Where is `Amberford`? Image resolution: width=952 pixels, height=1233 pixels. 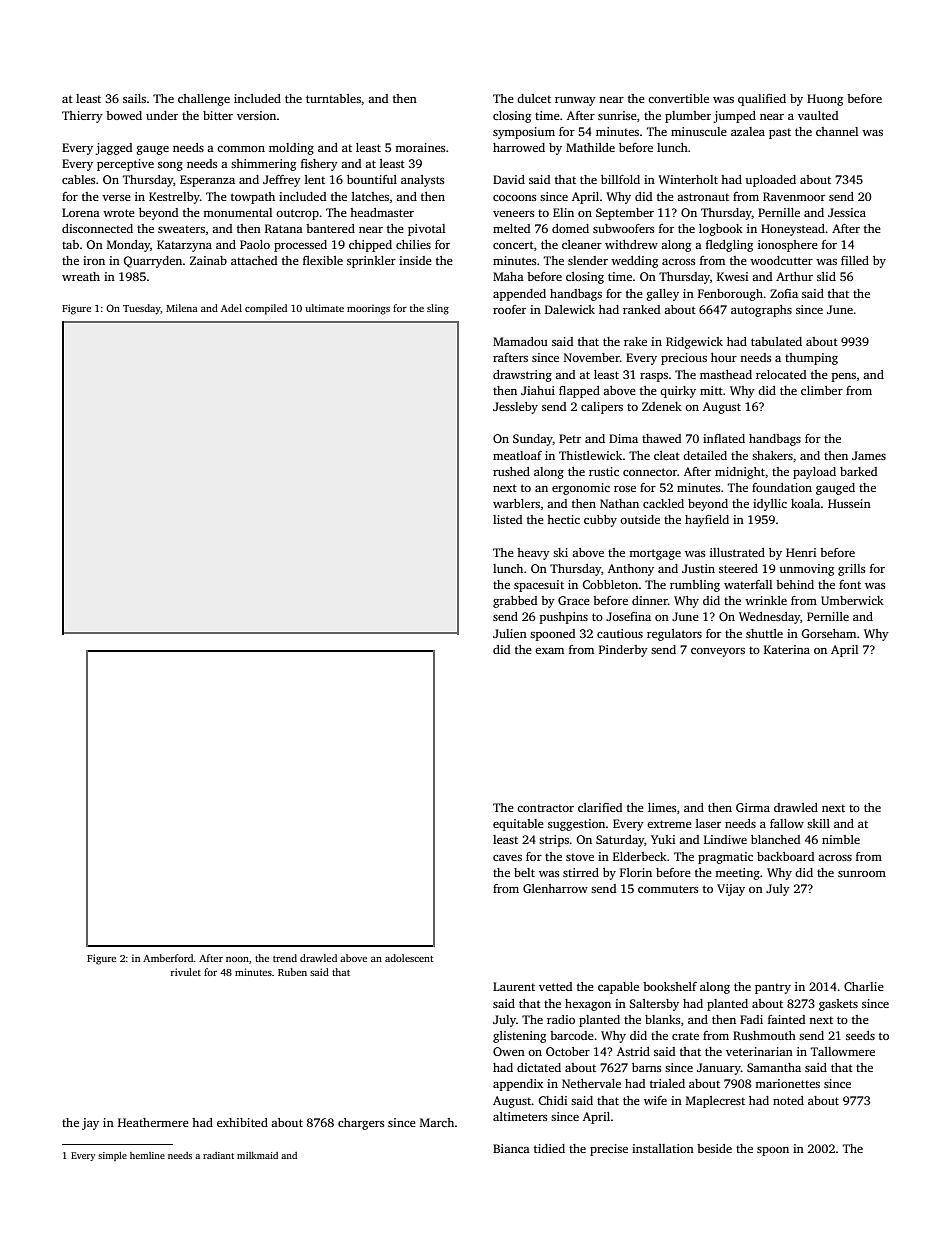 Amberford is located at coordinates (168, 958).
